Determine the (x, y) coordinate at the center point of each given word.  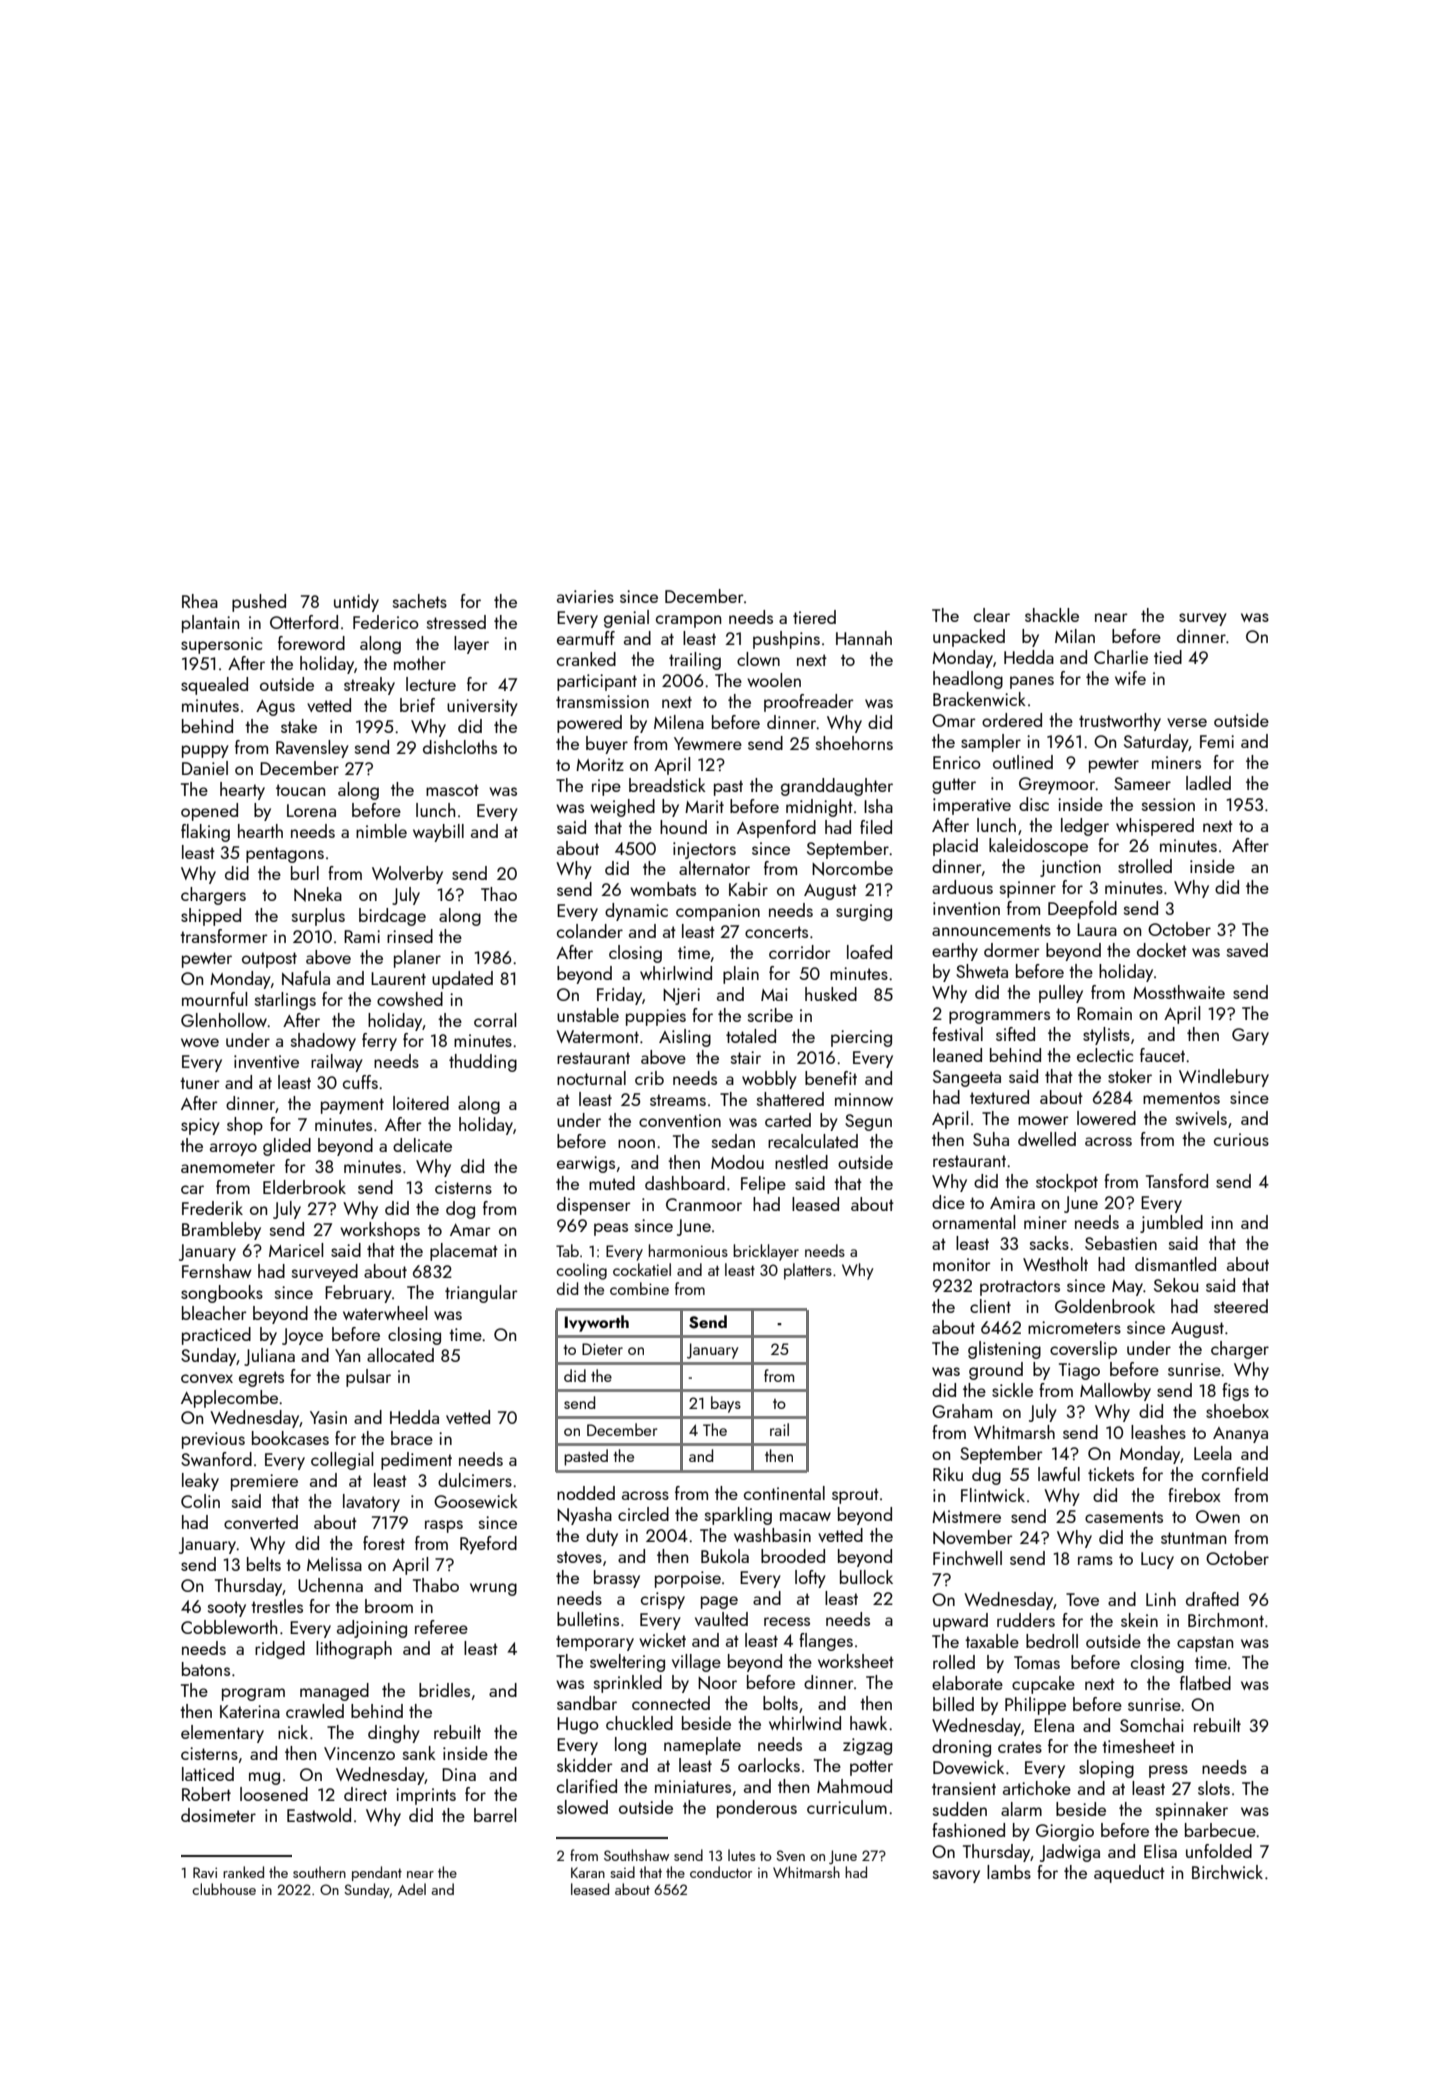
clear (992, 615)
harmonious (688, 1250)
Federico (386, 622)
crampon (688, 621)
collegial (342, 1461)
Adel (412, 1889)
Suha (991, 1139)
